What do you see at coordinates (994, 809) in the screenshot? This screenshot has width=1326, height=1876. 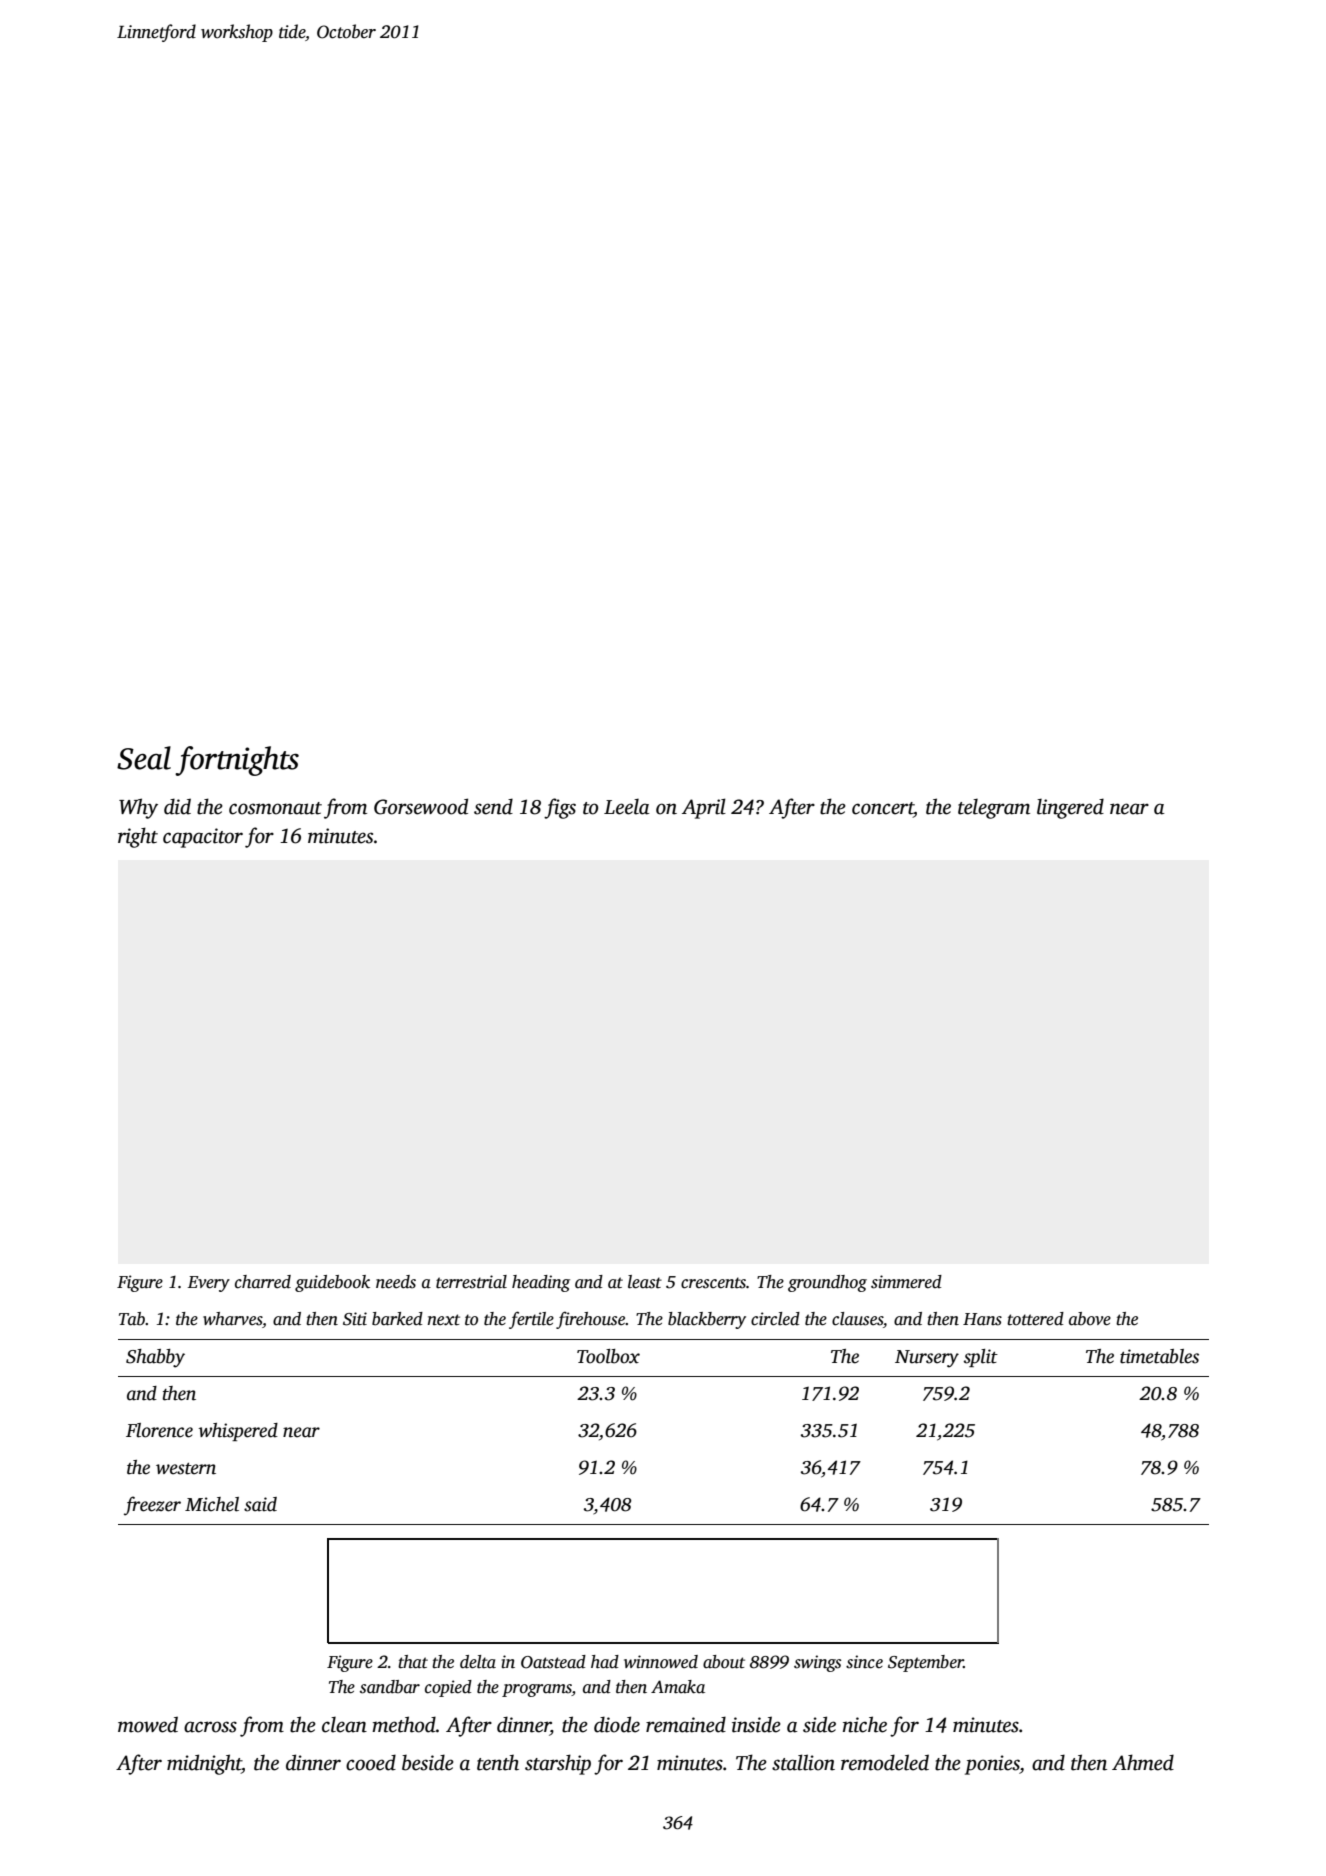 I see `telegram` at bounding box center [994, 809].
